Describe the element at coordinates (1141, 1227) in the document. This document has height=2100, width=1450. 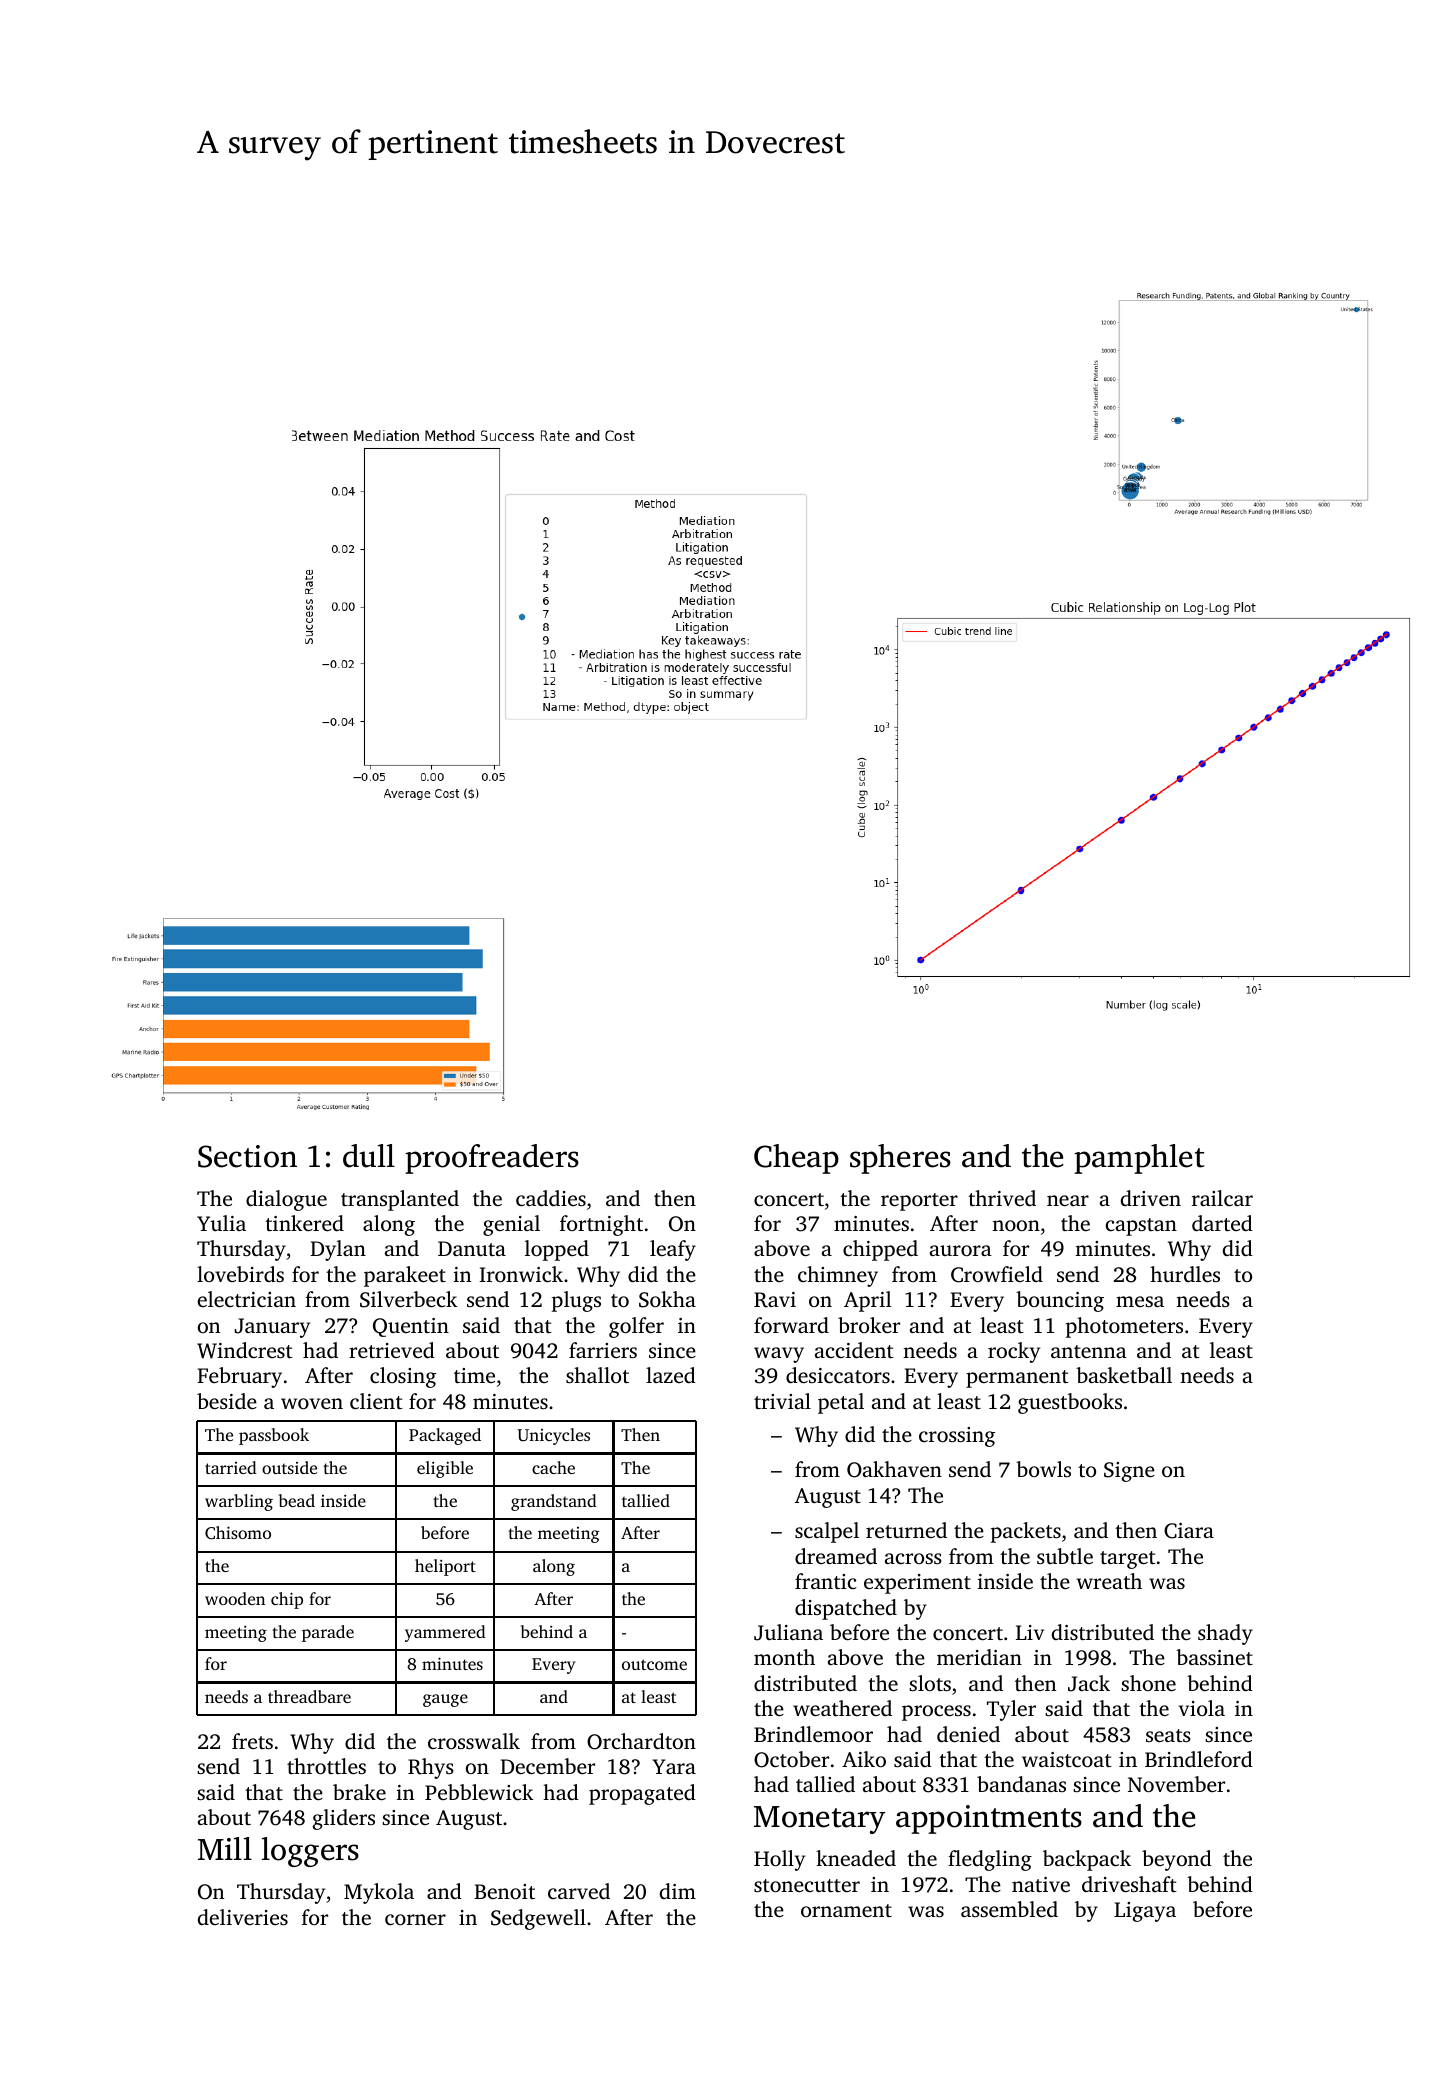
I see `capstan` at that location.
